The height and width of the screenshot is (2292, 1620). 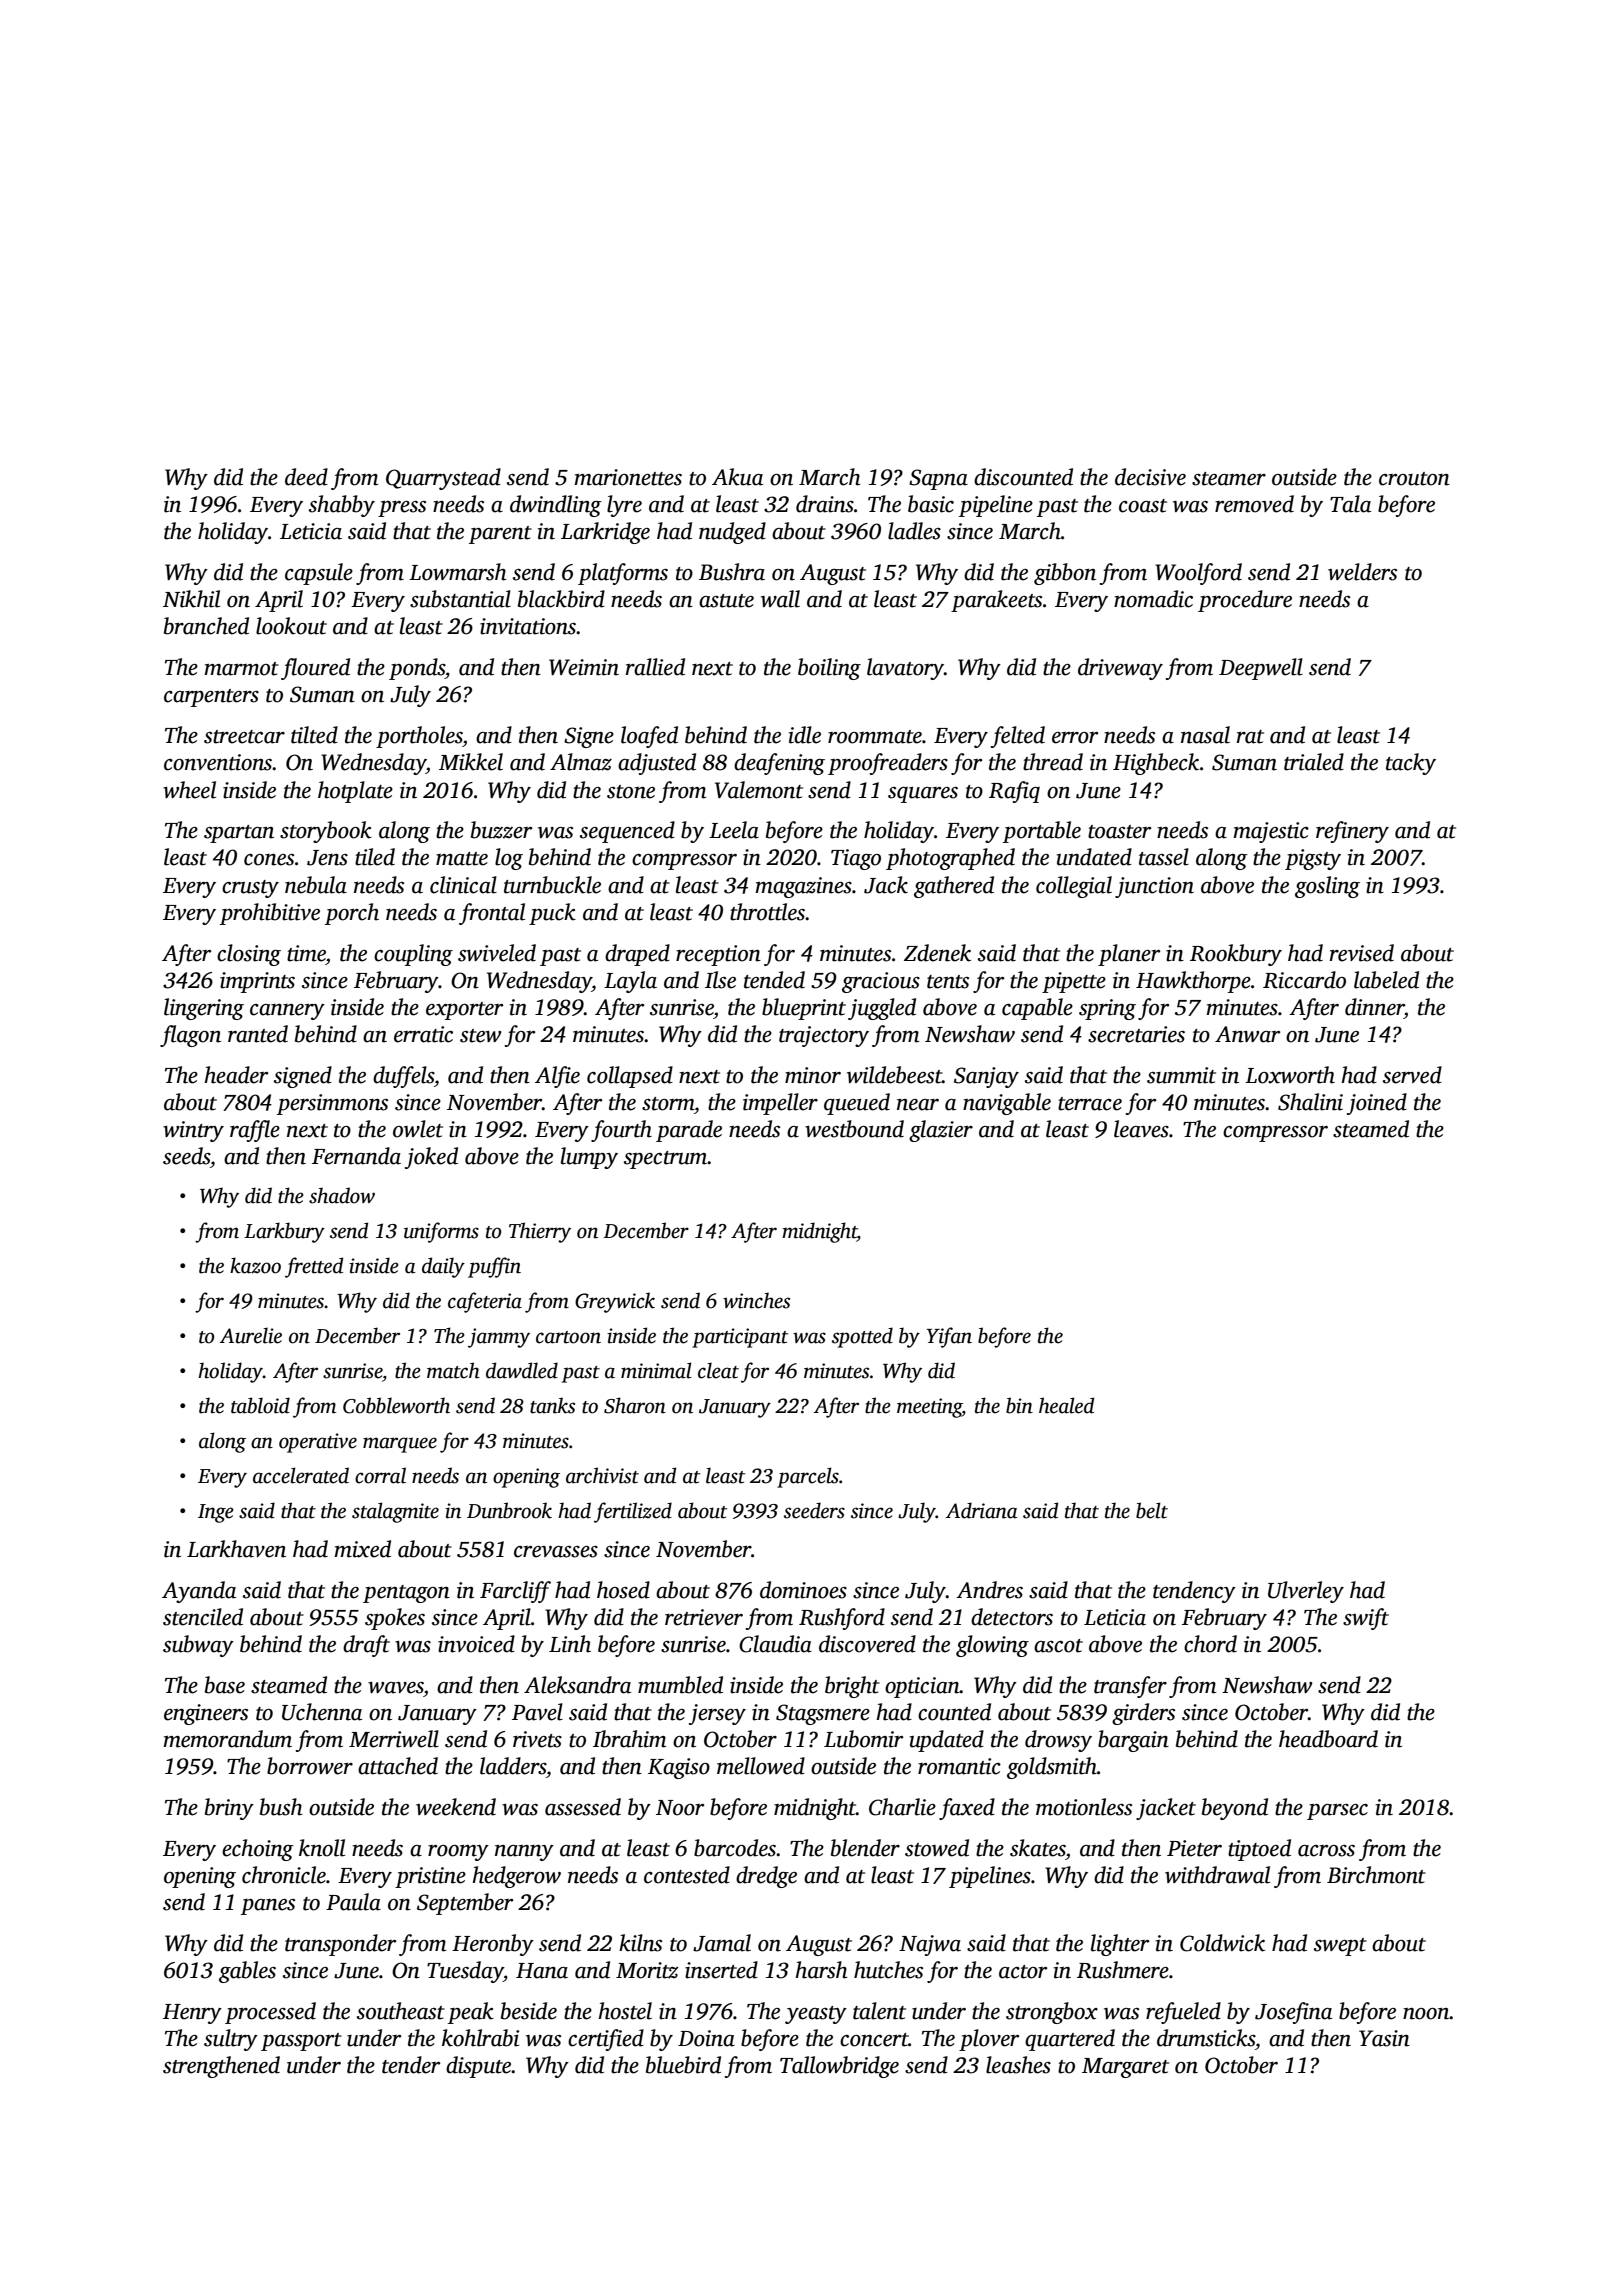 What do you see at coordinates (229, 1809) in the screenshot?
I see `briny` at bounding box center [229, 1809].
